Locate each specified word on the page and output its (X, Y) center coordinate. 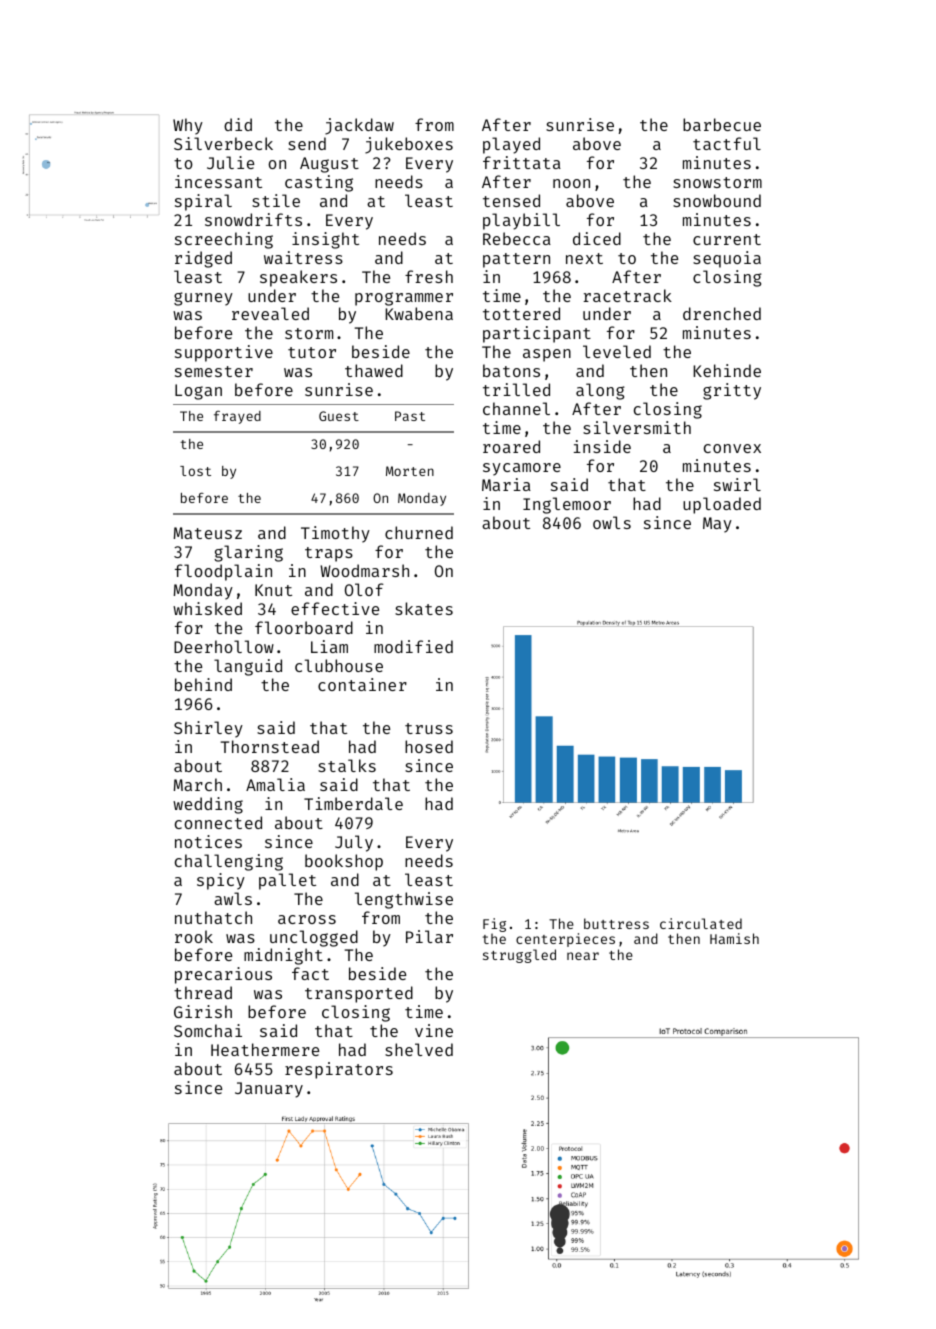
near (583, 956)
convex (732, 448)
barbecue (722, 124)
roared (511, 446)
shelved (419, 1049)
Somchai (208, 1030)
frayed (237, 417)
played (511, 145)
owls (612, 522)
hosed (429, 746)
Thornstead (270, 746)
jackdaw (359, 126)
